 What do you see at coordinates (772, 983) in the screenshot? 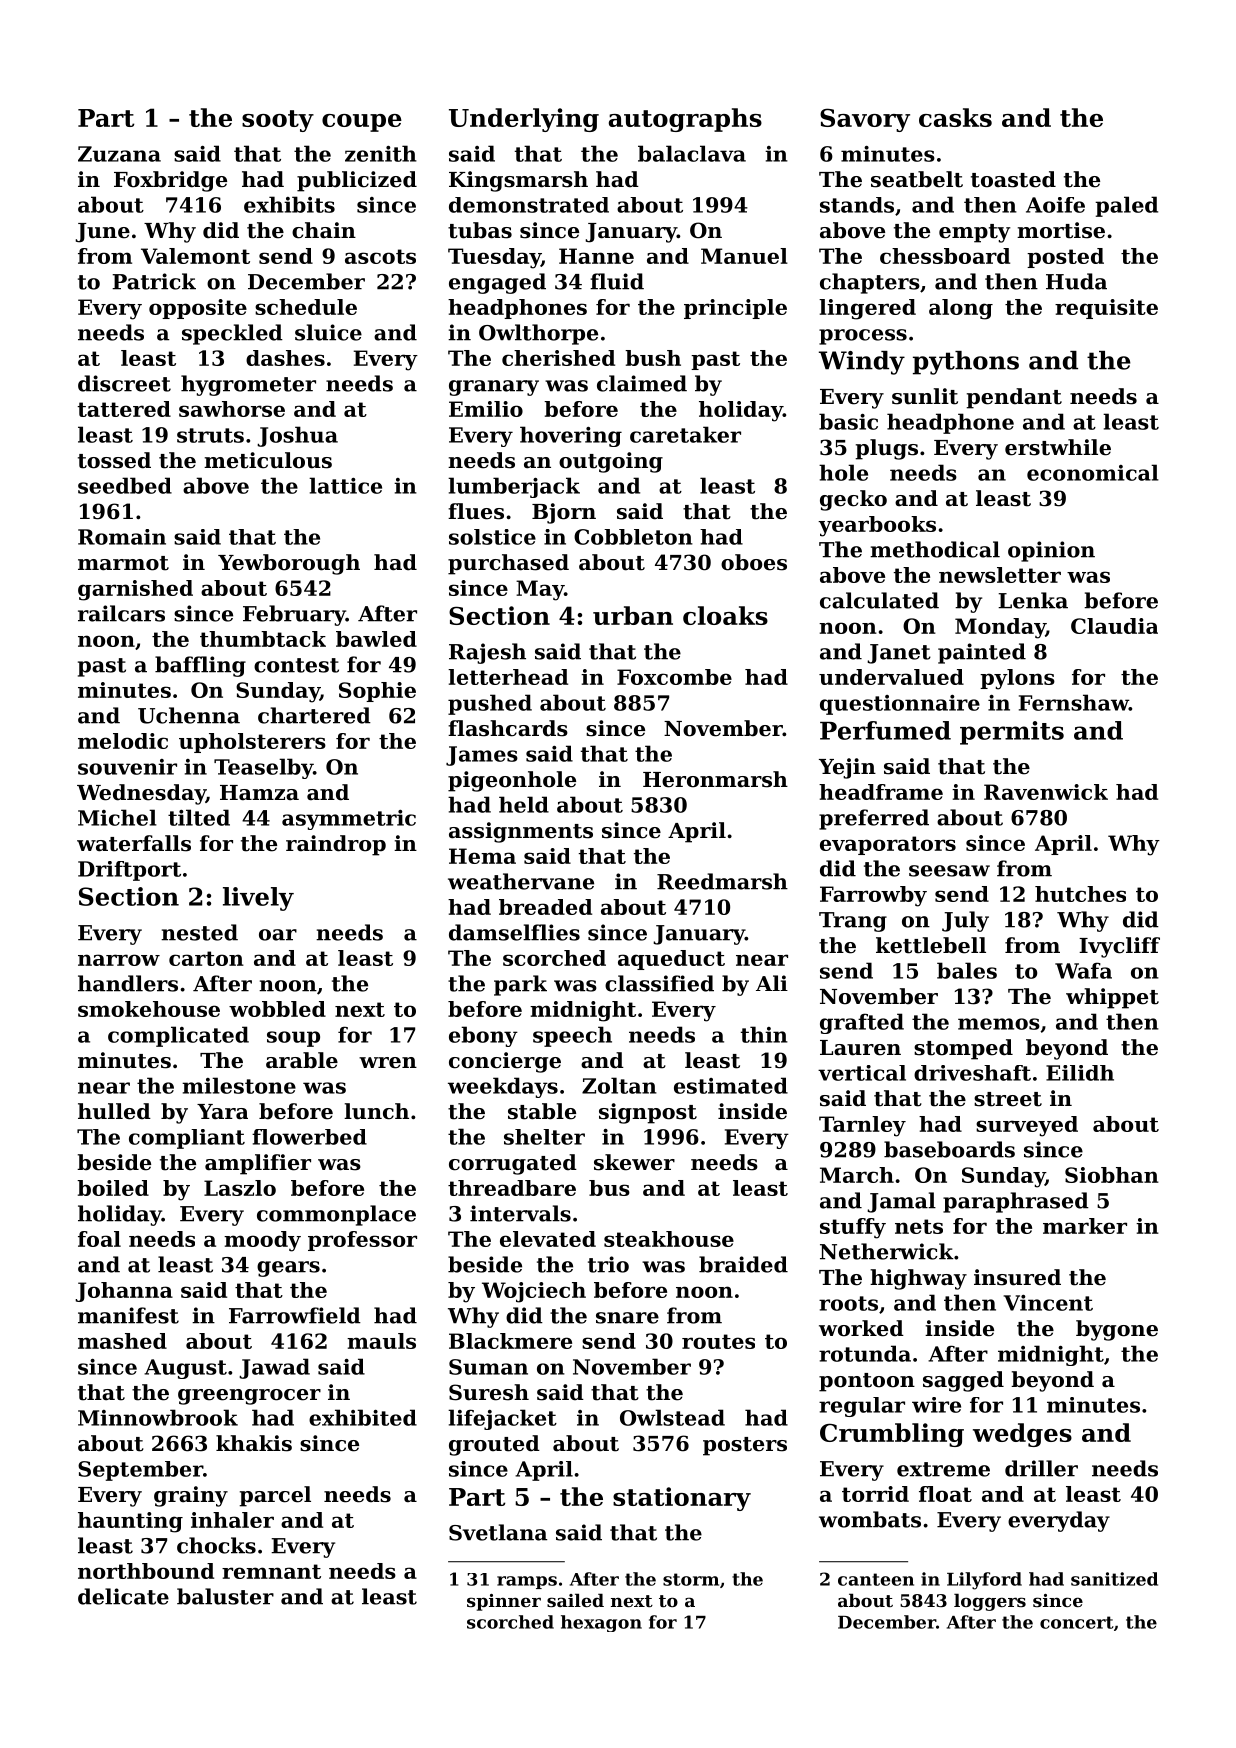
I see `Ali` at bounding box center [772, 983].
